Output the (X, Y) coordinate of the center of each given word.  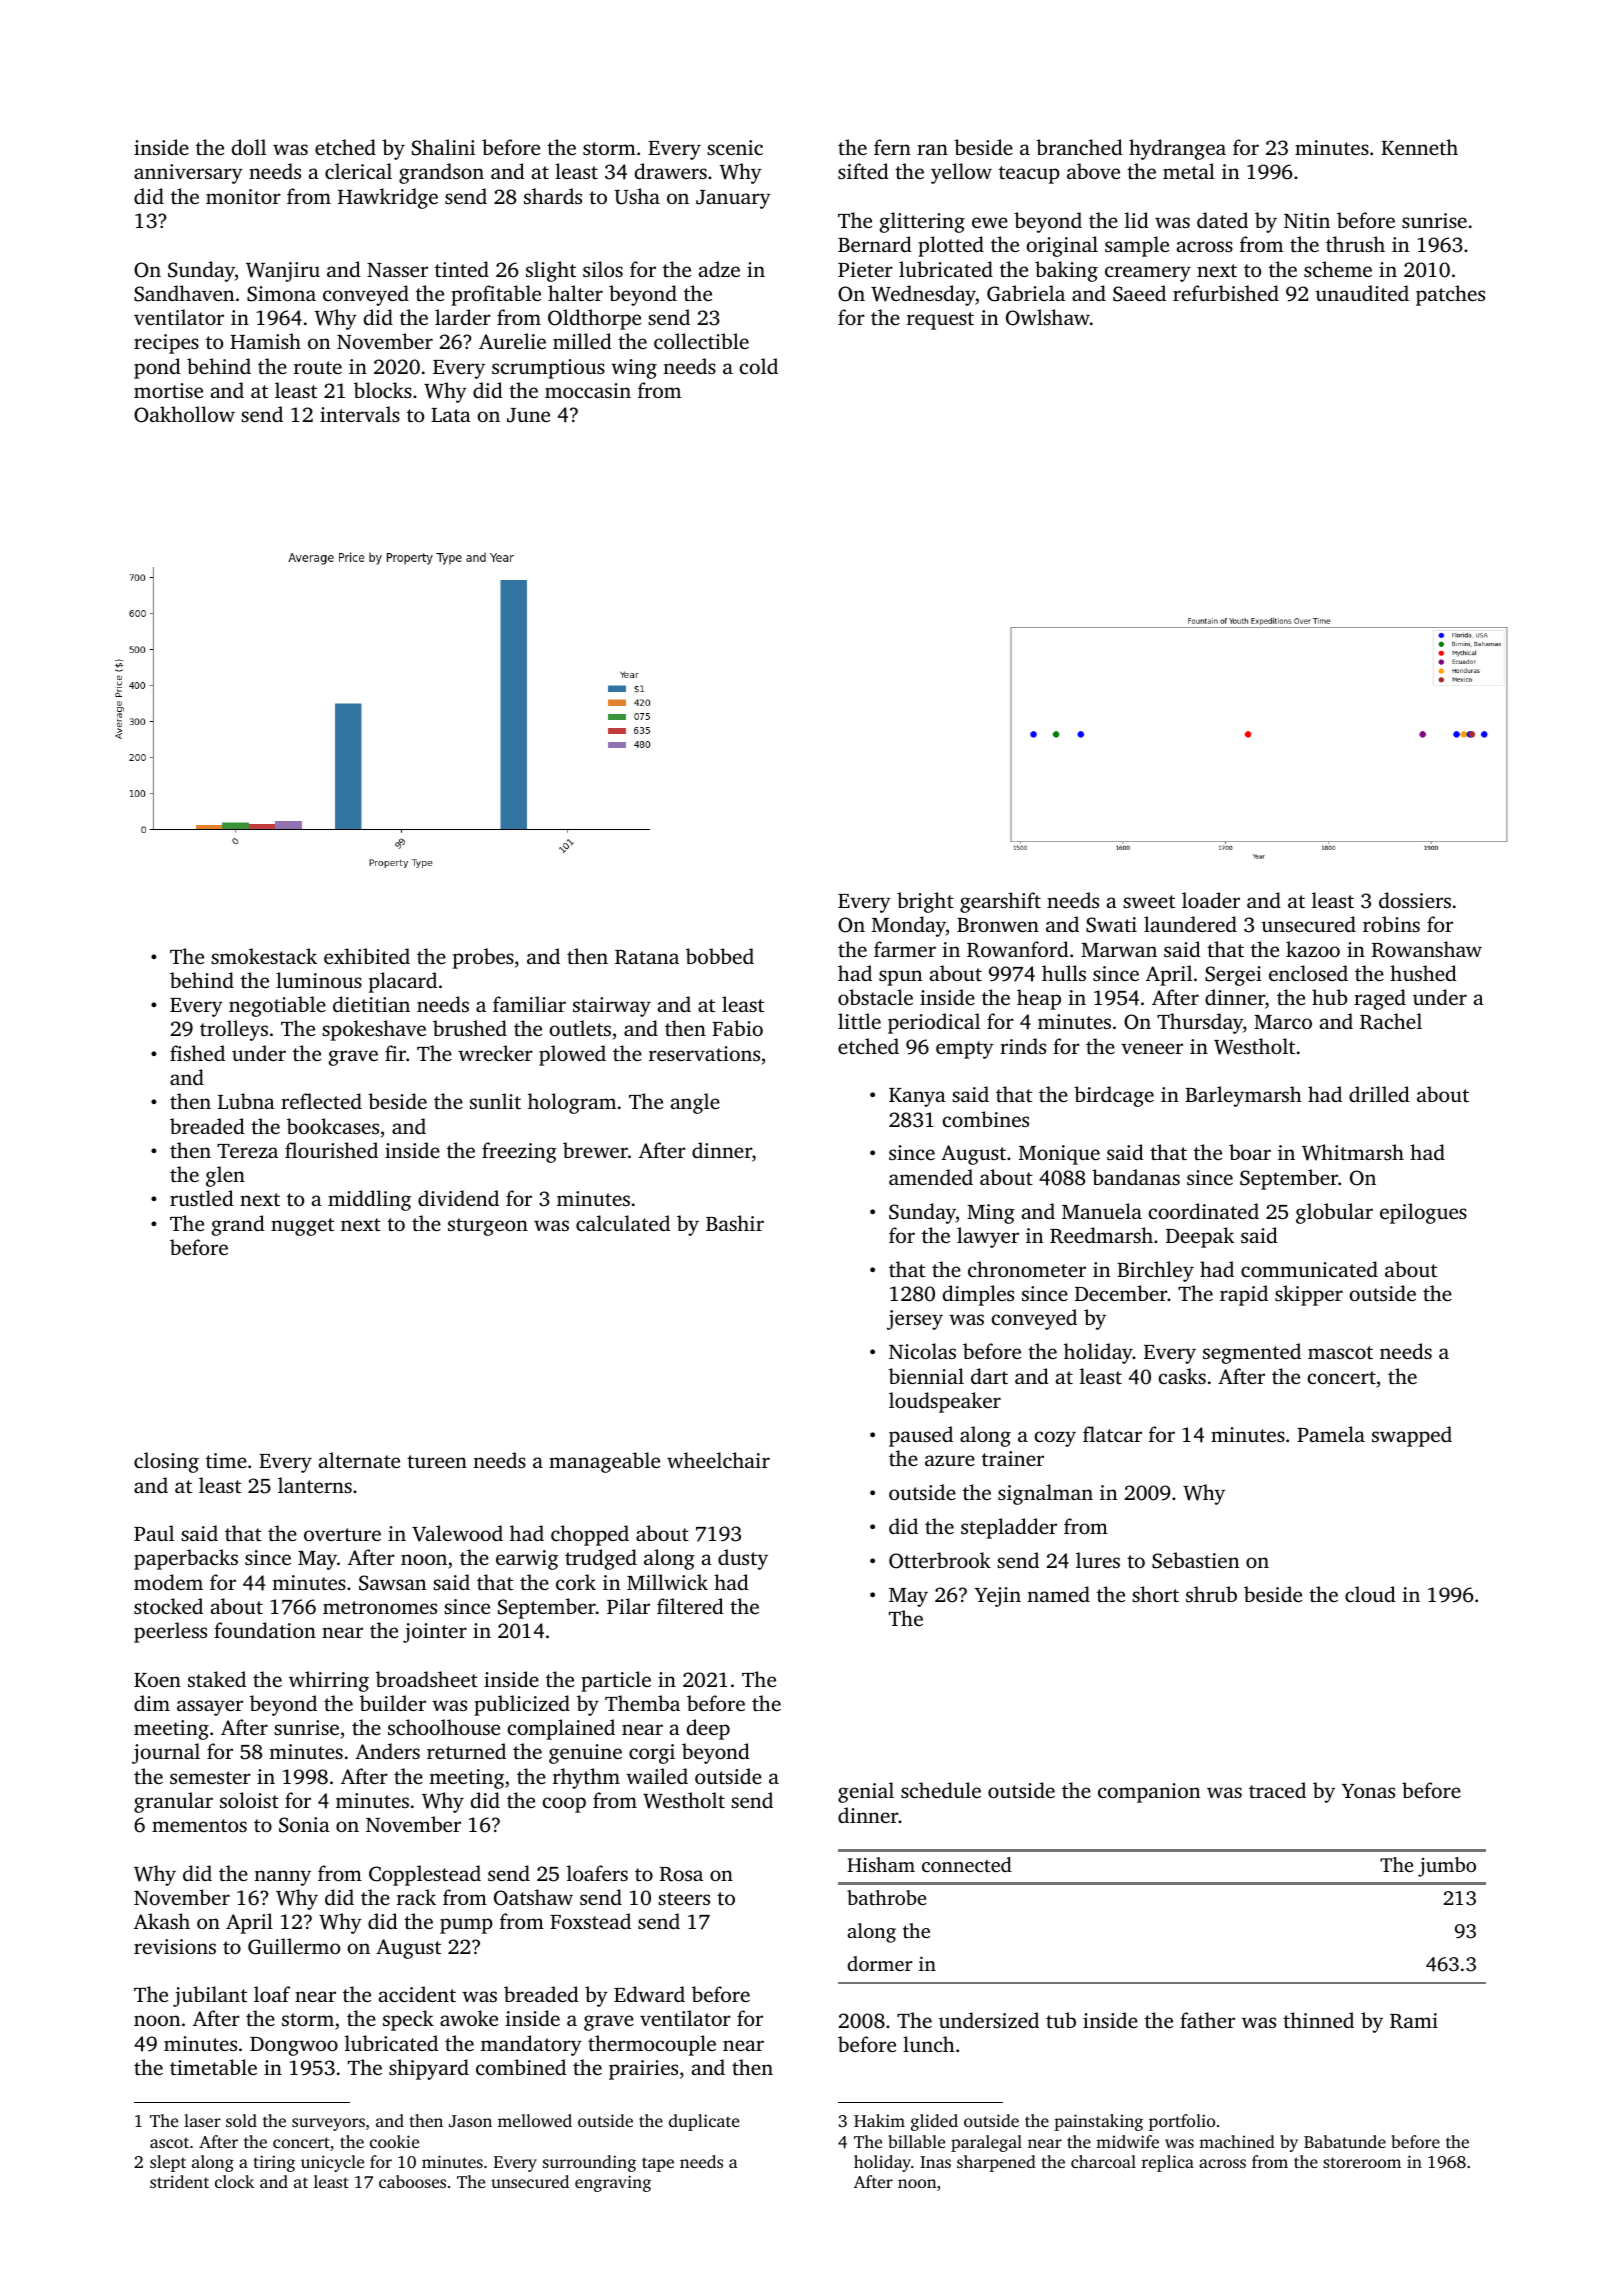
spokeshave (374, 1030)
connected (967, 1864)
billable (916, 2141)
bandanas (1136, 1177)
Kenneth (1419, 147)
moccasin (588, 390)
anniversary (188, 174)
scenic (735, 147)
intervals (360, 414)
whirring (329, 1681)
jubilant (210, 1996)
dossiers (1415, 900)
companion (1149, 1793)
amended (931, 1177)
